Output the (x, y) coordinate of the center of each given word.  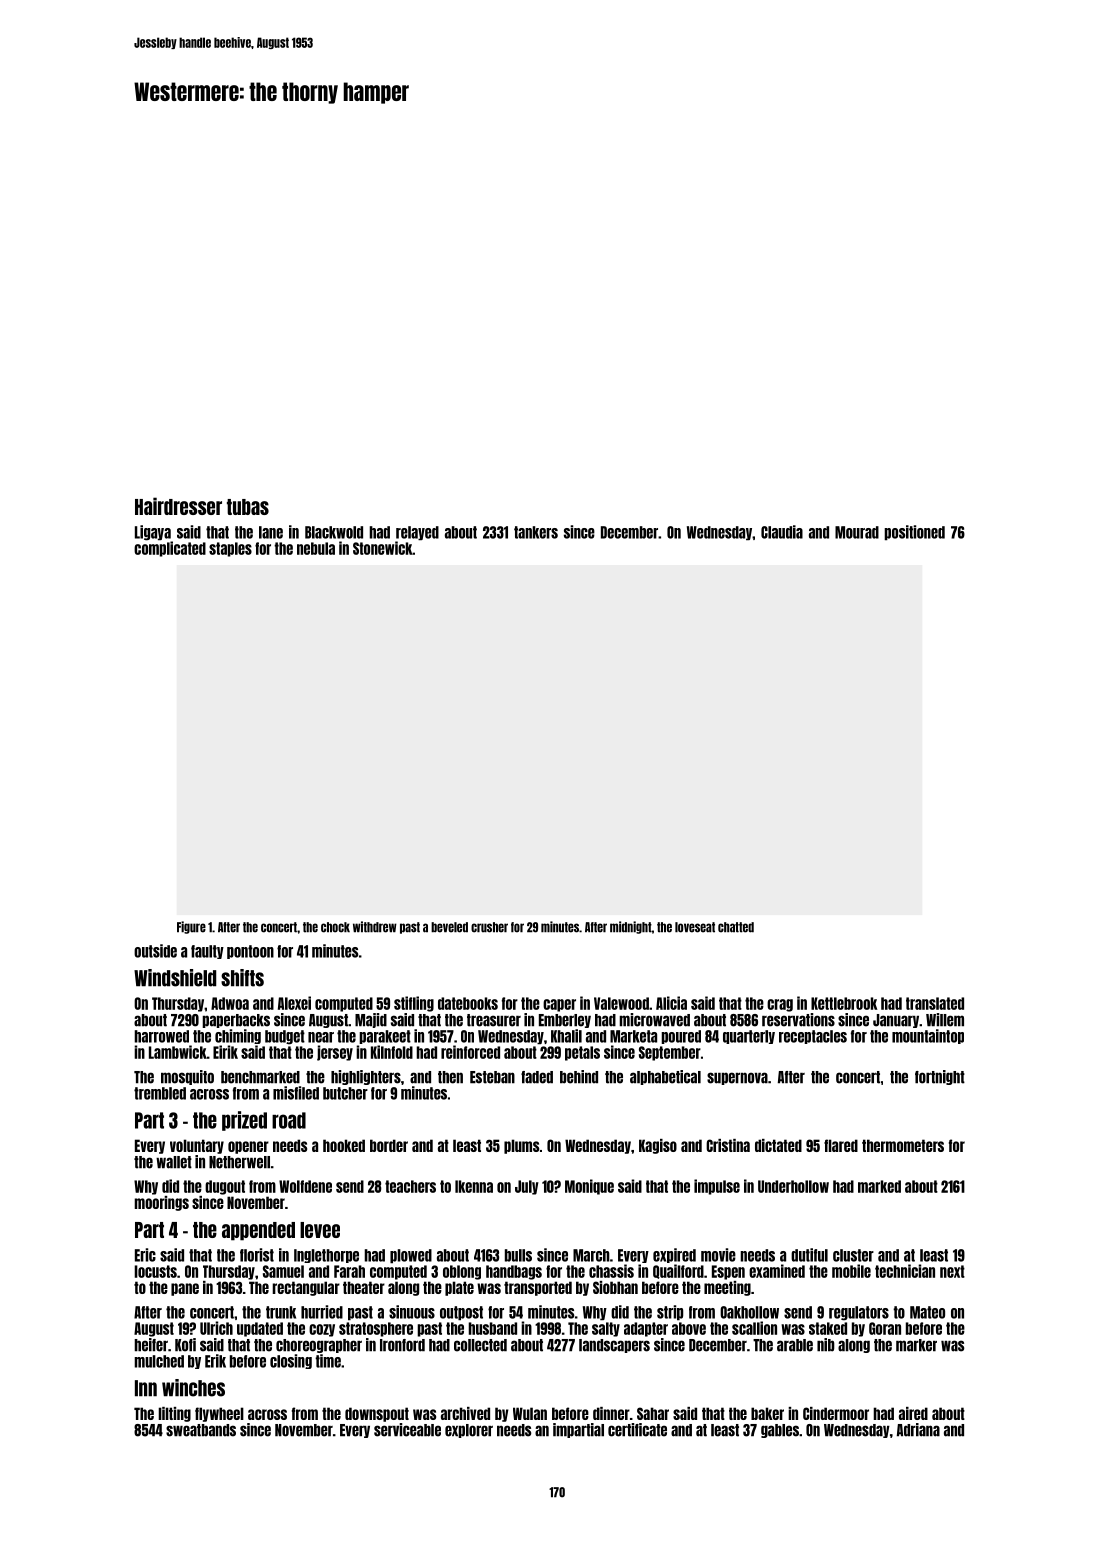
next (952, 1271)
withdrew (375, 927)
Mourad (857, 532)
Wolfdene (305, 1186)
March (591, 1255)
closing (291, 1361)
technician (905, 1271)
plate (459, 1288)
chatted (736, 927)
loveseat (695, 927)
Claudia (782, 532)
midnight (630, 927)
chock (335, 927)
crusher (489, 927)
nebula (316, 548)
